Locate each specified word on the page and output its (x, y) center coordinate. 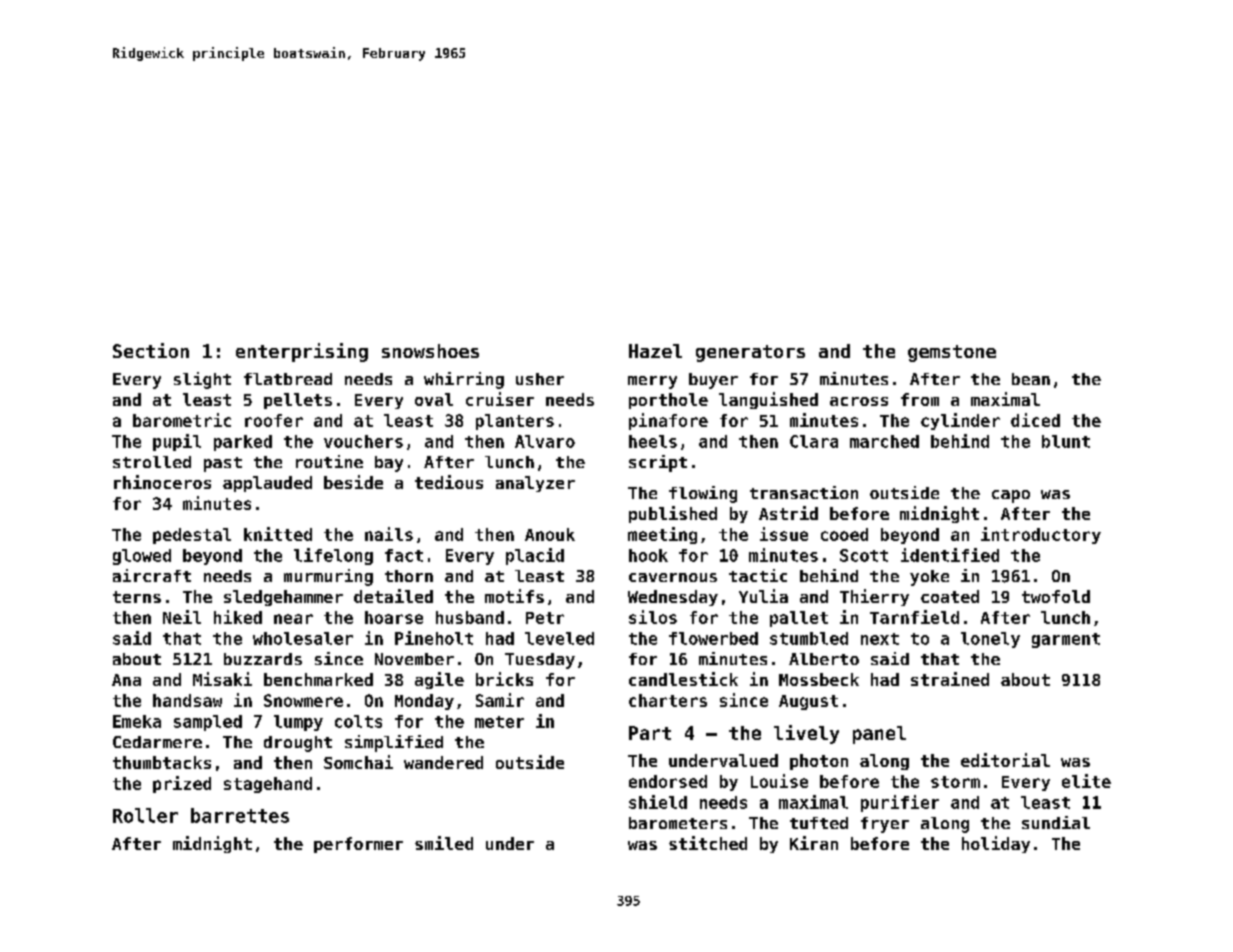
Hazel (655, 351)
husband (470, 617)
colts (358, 721)
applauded (267, 484)
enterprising (302, 352)
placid (535, 556)
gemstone (952, 353)
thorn (409, 576)
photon (819, 762)
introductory (1041, 535)
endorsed (668, 781)
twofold (1056, 596)
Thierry (874, 597)
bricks (504, 679)
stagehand (268, 785)
